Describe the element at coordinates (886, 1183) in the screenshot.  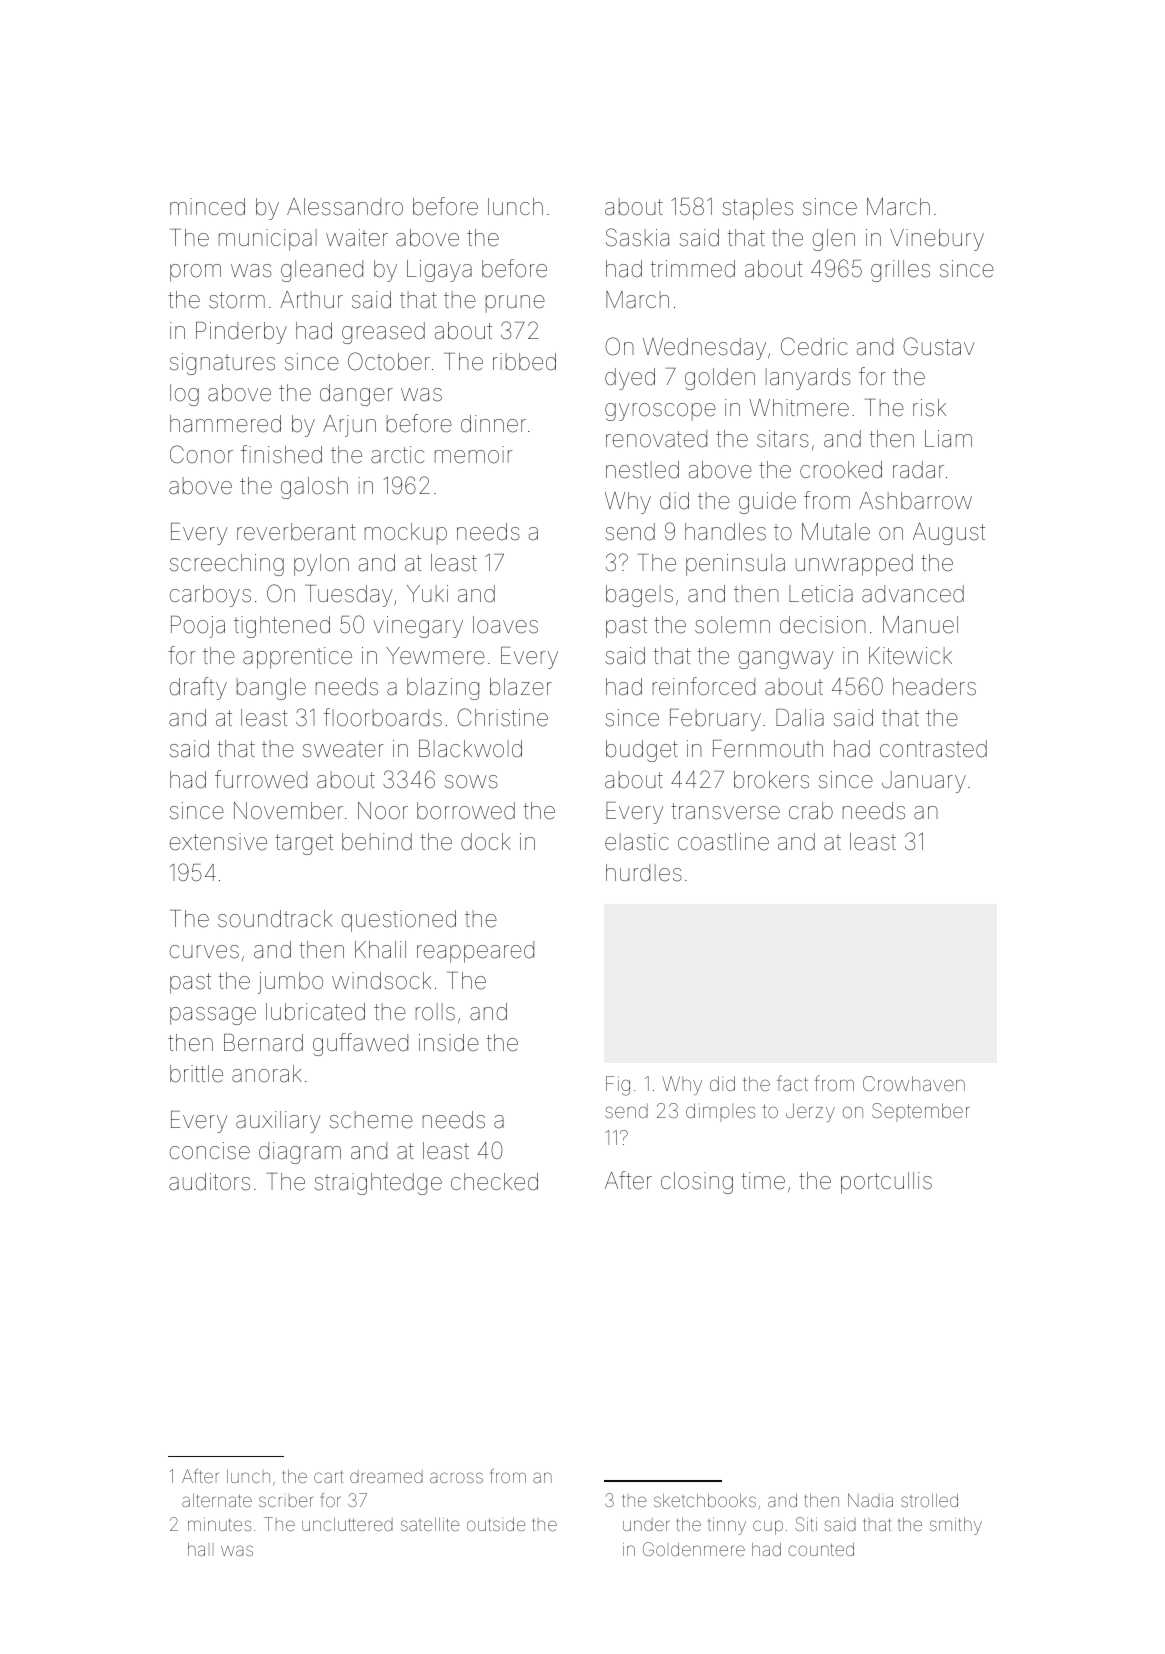
I see `portcullis` at that location.
